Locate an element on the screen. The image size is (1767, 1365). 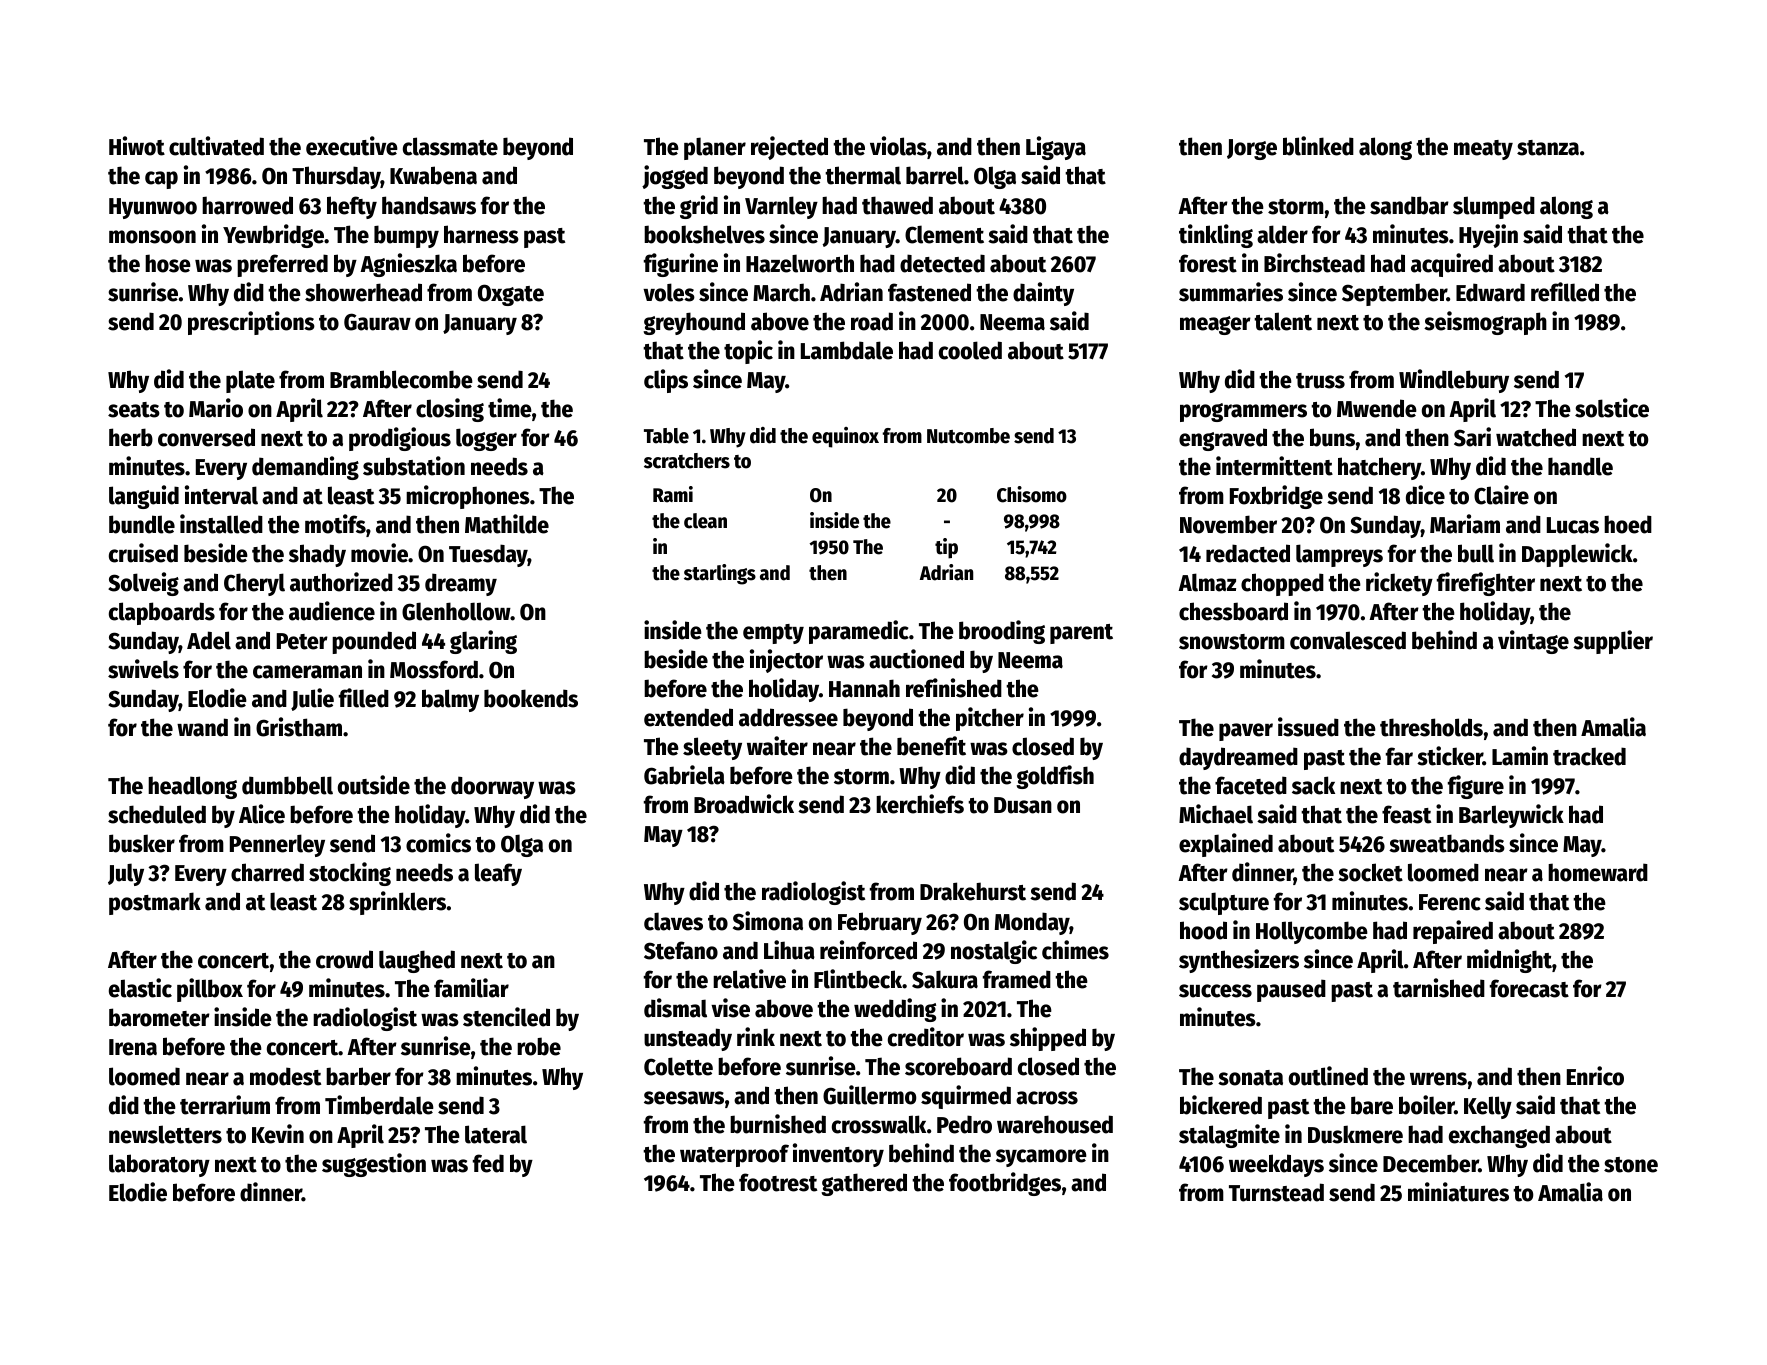
bull is located at coordinates (1476, 553).
